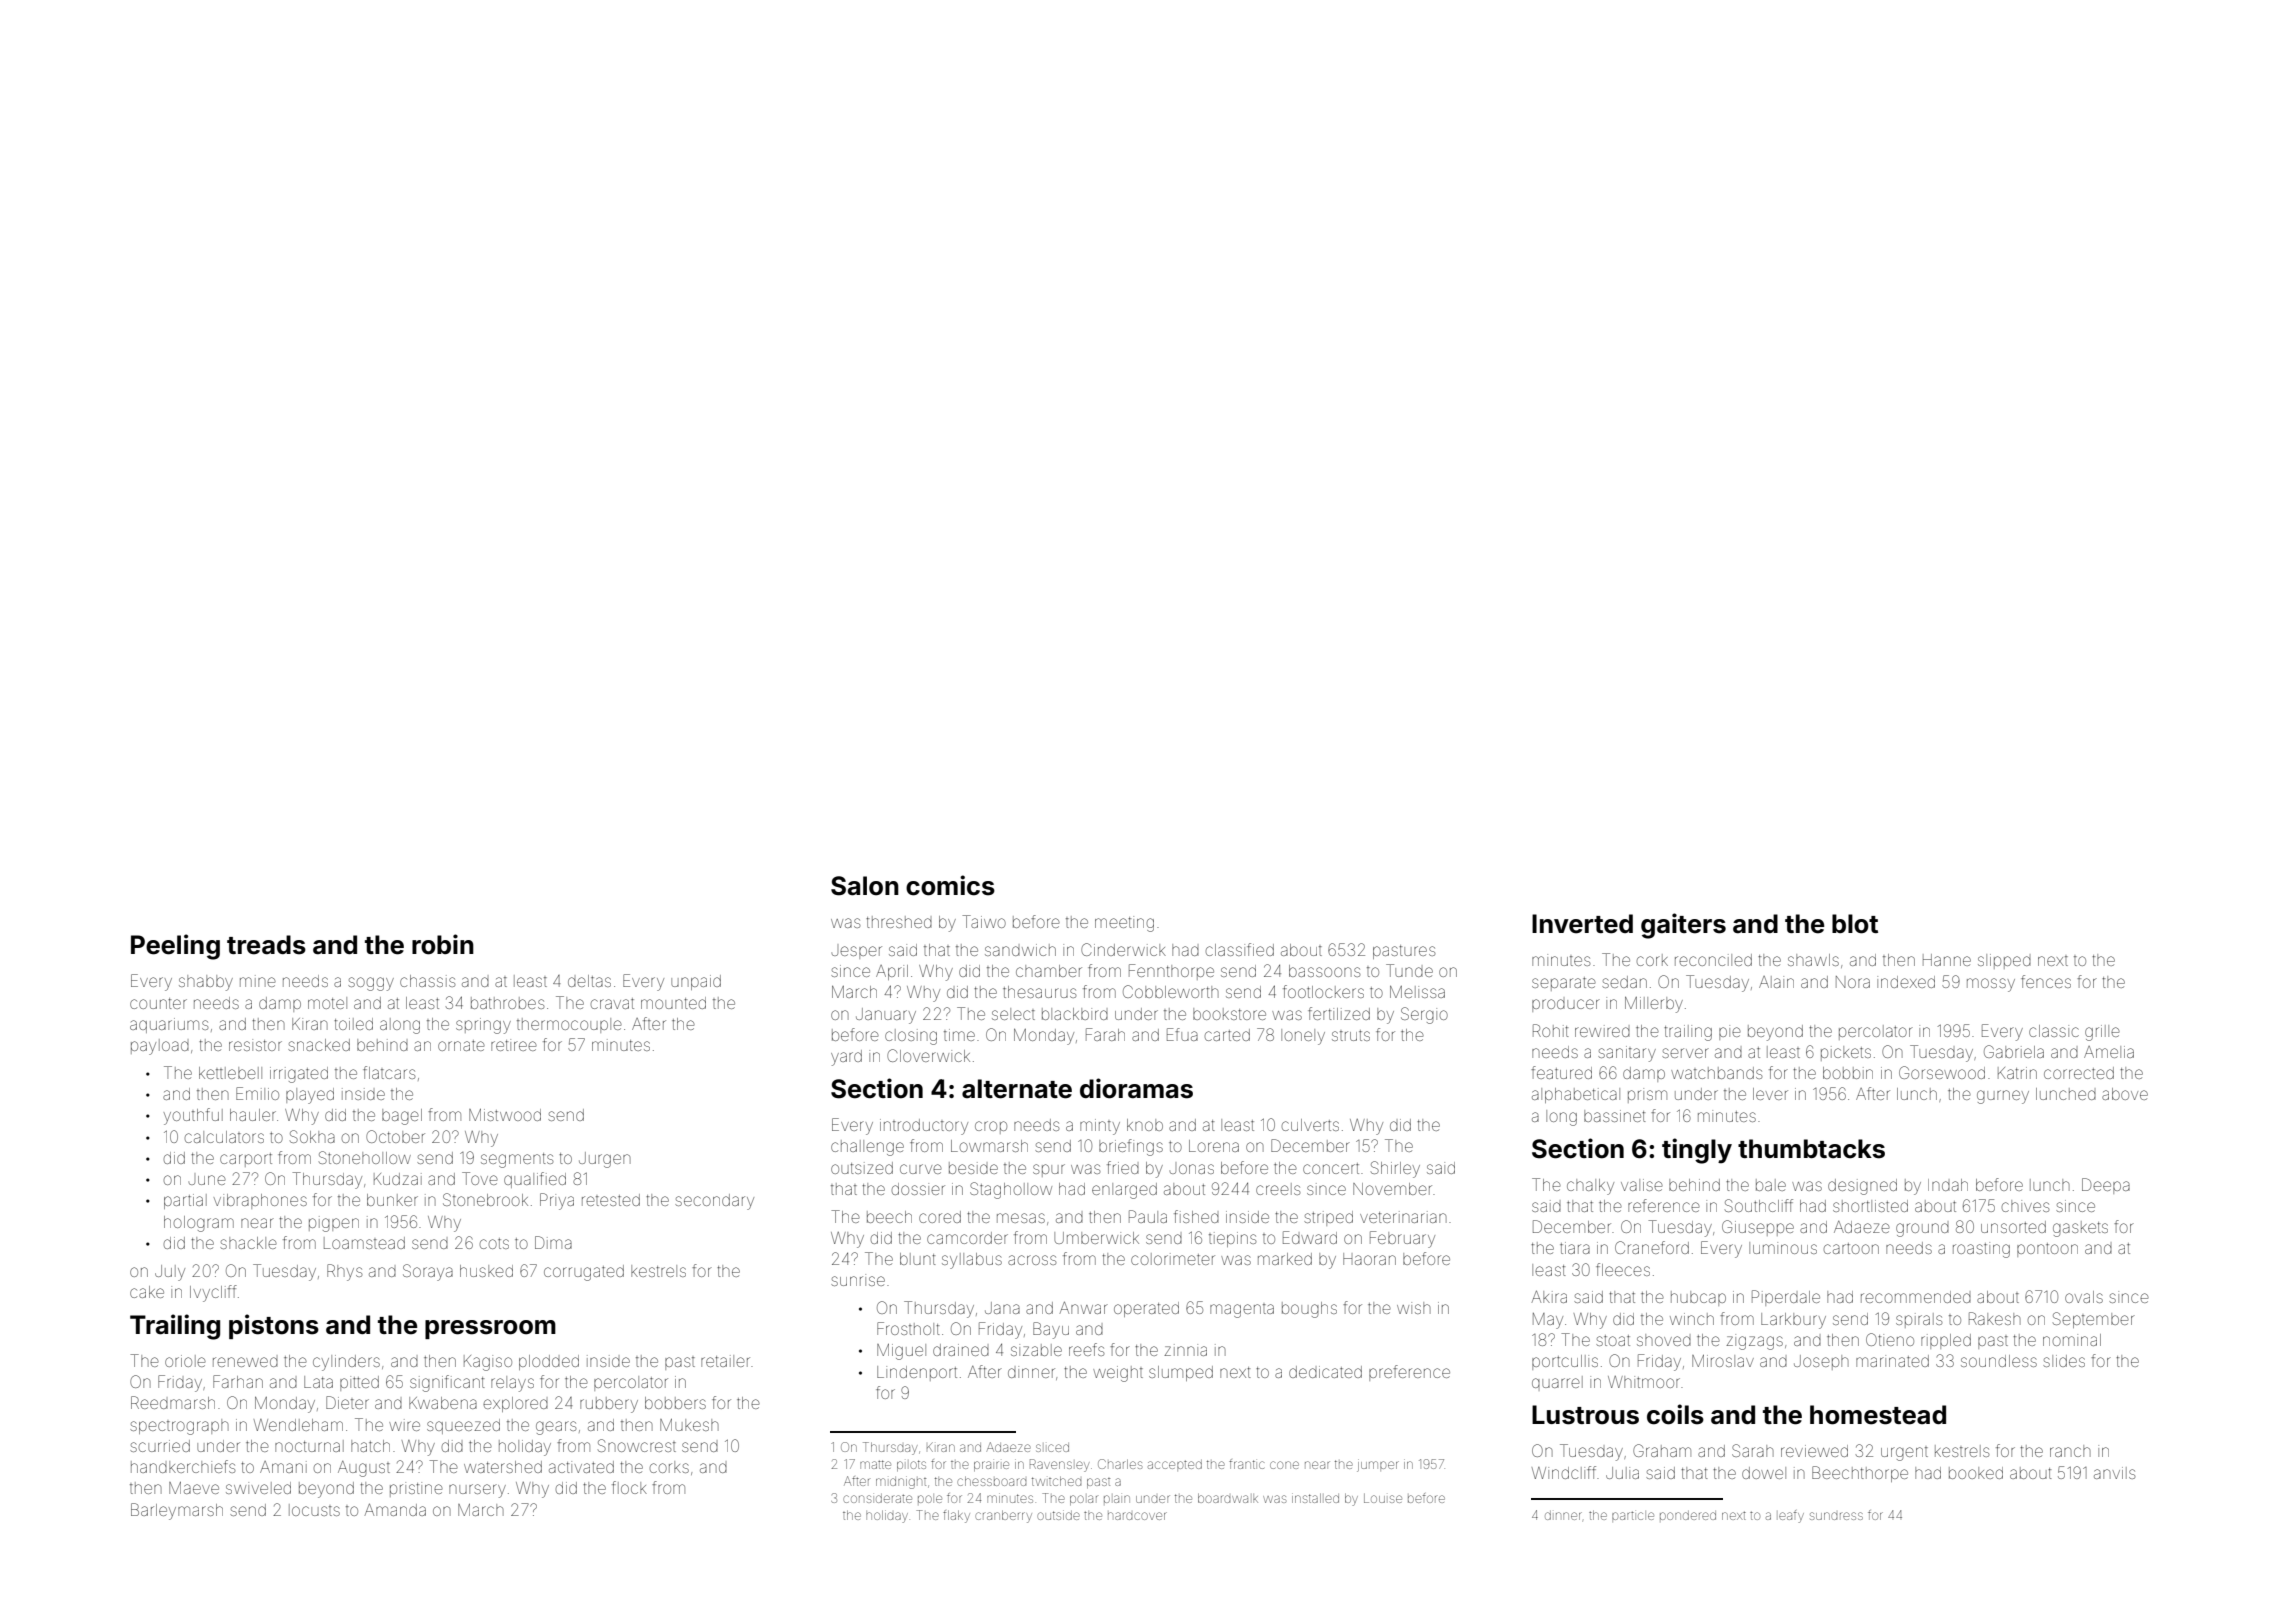 The height and width of the screenshot is (1620, 2292). I want to click on select, so click(1013, 1014).
